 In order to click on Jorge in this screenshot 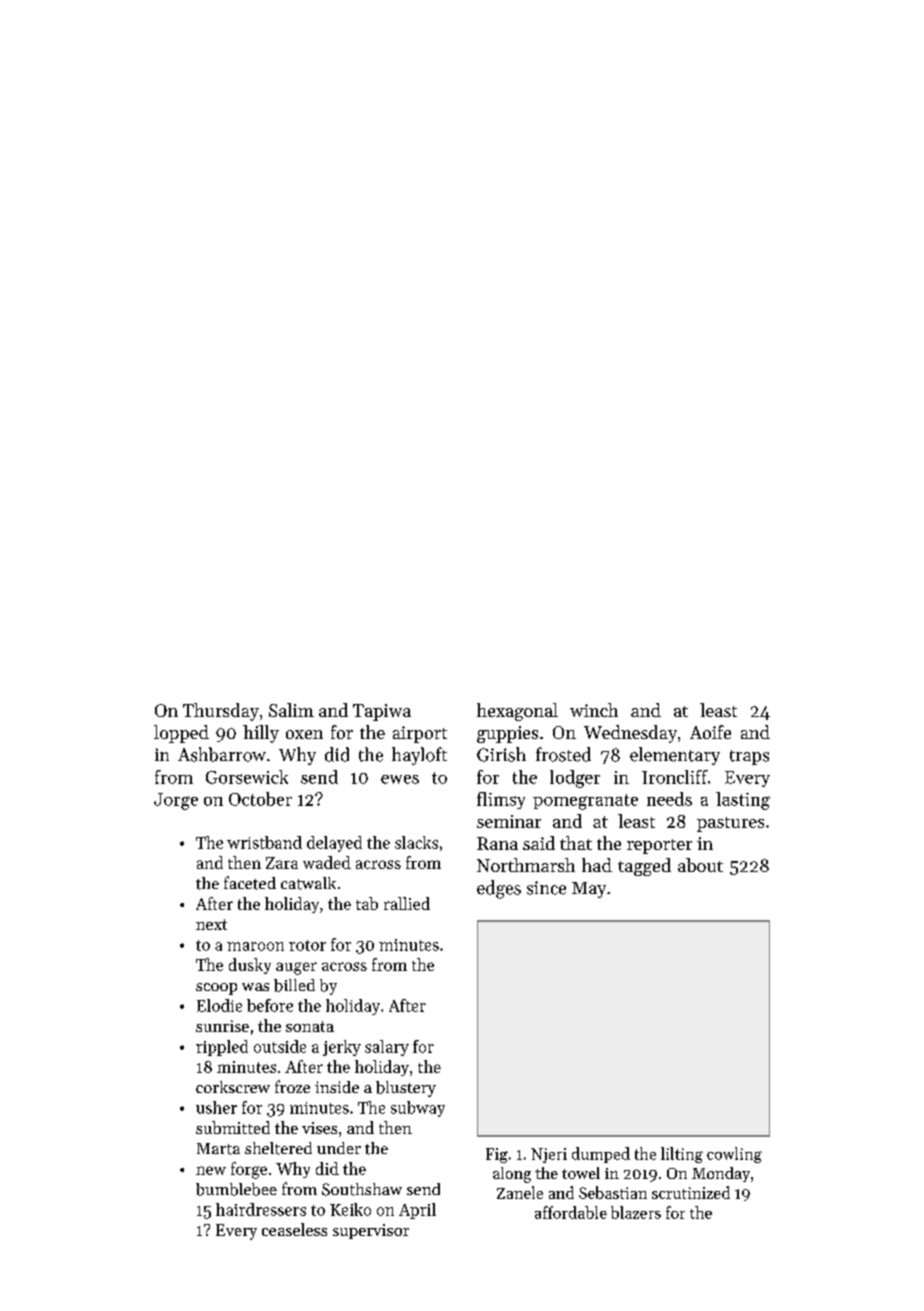, I will do `click(176, 801)`.
